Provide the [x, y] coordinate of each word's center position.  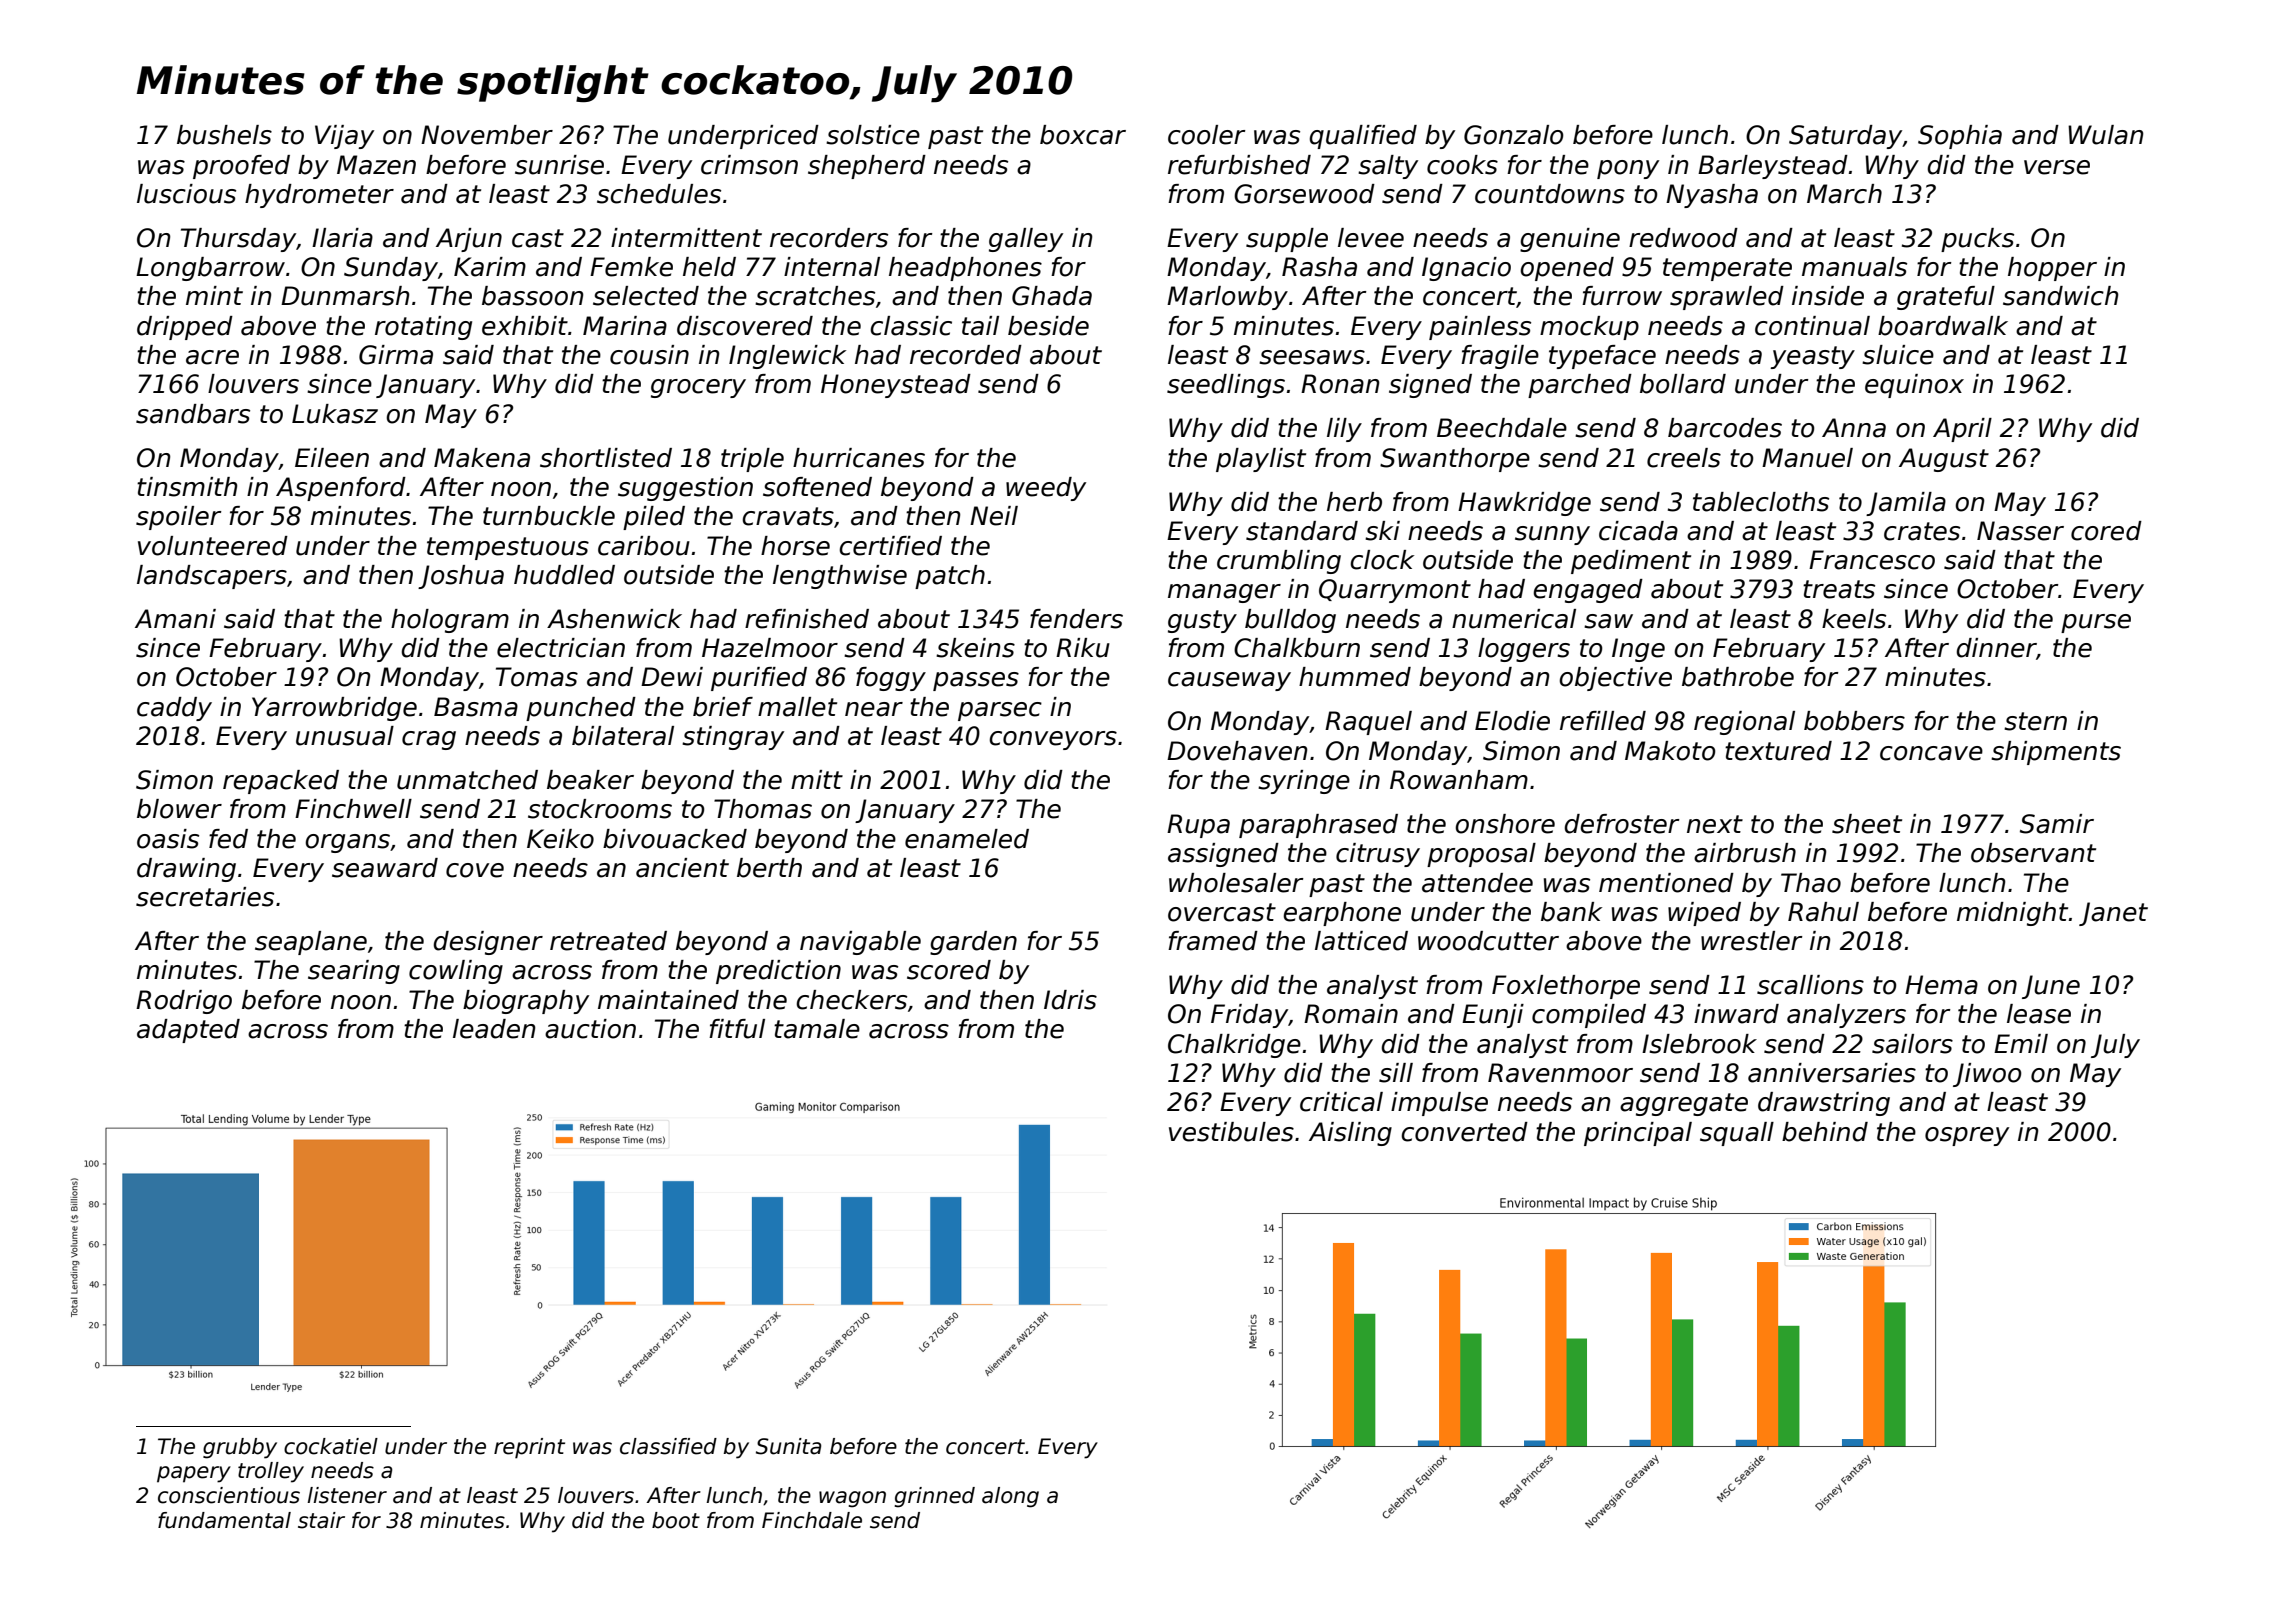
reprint [529, 1448]
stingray [733, 738]
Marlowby [1227, 298]
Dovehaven [1237, 751]
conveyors [1053, 740]
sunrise [559, 165]
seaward [385, 868]
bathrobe [1738, 677]
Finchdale [812, 1520]
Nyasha [1712, 196]
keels [1854, 619]
